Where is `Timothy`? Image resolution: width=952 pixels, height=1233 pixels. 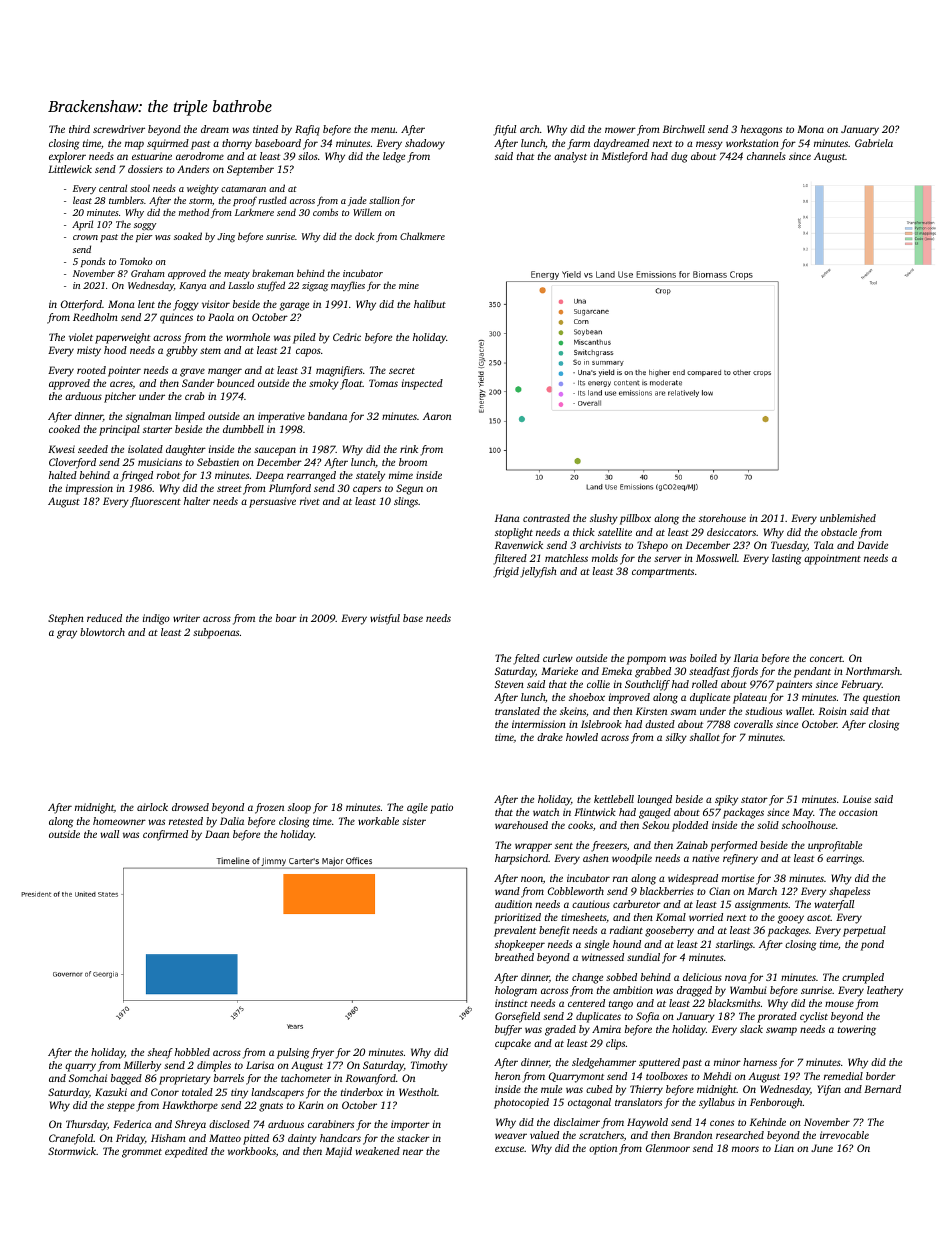
Timothy is located at coordinates (429, 1066).
